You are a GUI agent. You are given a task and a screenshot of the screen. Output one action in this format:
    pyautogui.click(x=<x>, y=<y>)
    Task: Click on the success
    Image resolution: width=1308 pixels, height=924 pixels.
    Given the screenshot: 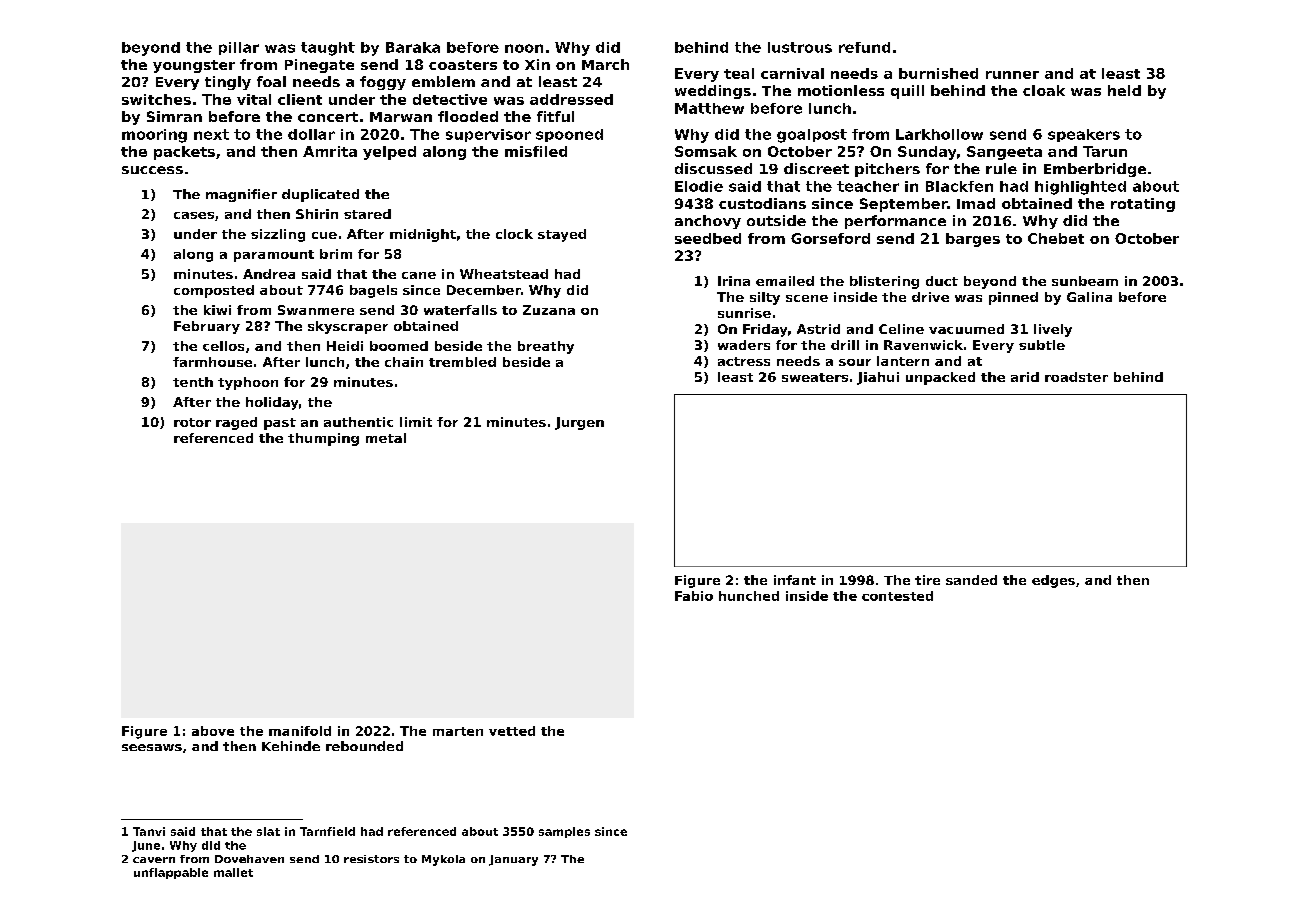 What is the action you would take?
    pyautogui.click(x=152, y=170)
